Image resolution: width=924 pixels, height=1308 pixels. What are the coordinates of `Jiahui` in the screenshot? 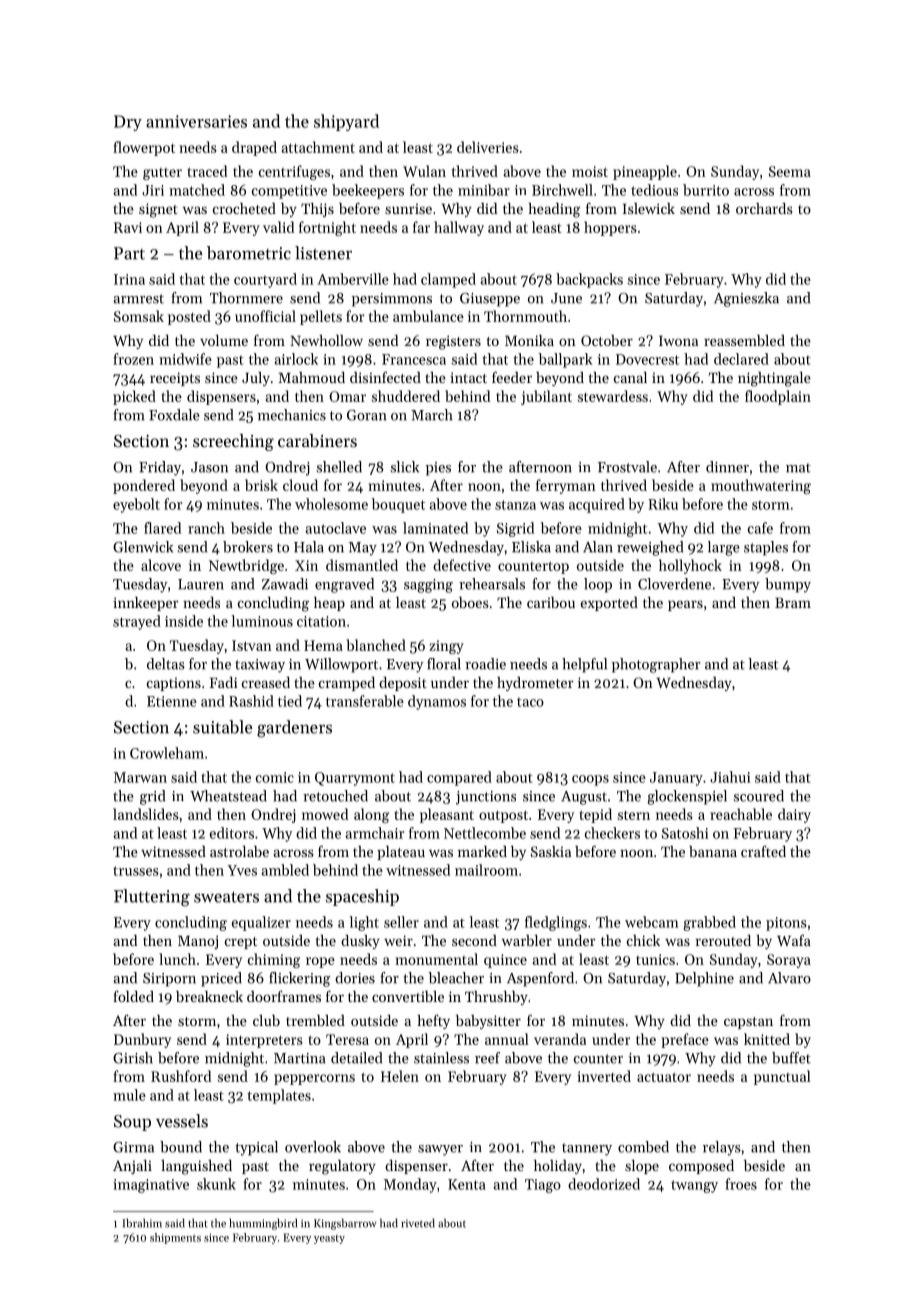 It's located at (730, 777).
